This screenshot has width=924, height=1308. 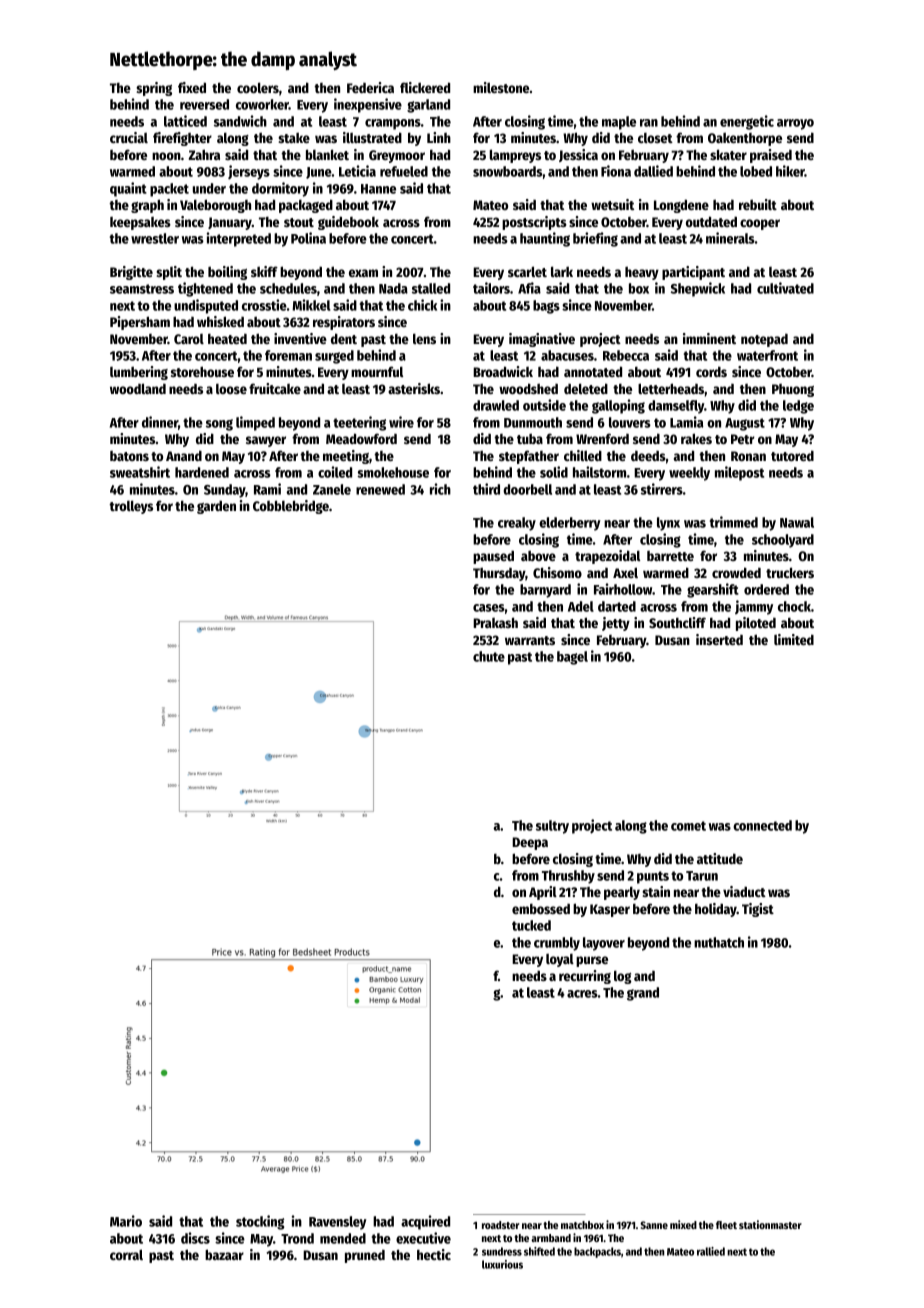 I want to click on trolleys, so click(x=131, y=507).
